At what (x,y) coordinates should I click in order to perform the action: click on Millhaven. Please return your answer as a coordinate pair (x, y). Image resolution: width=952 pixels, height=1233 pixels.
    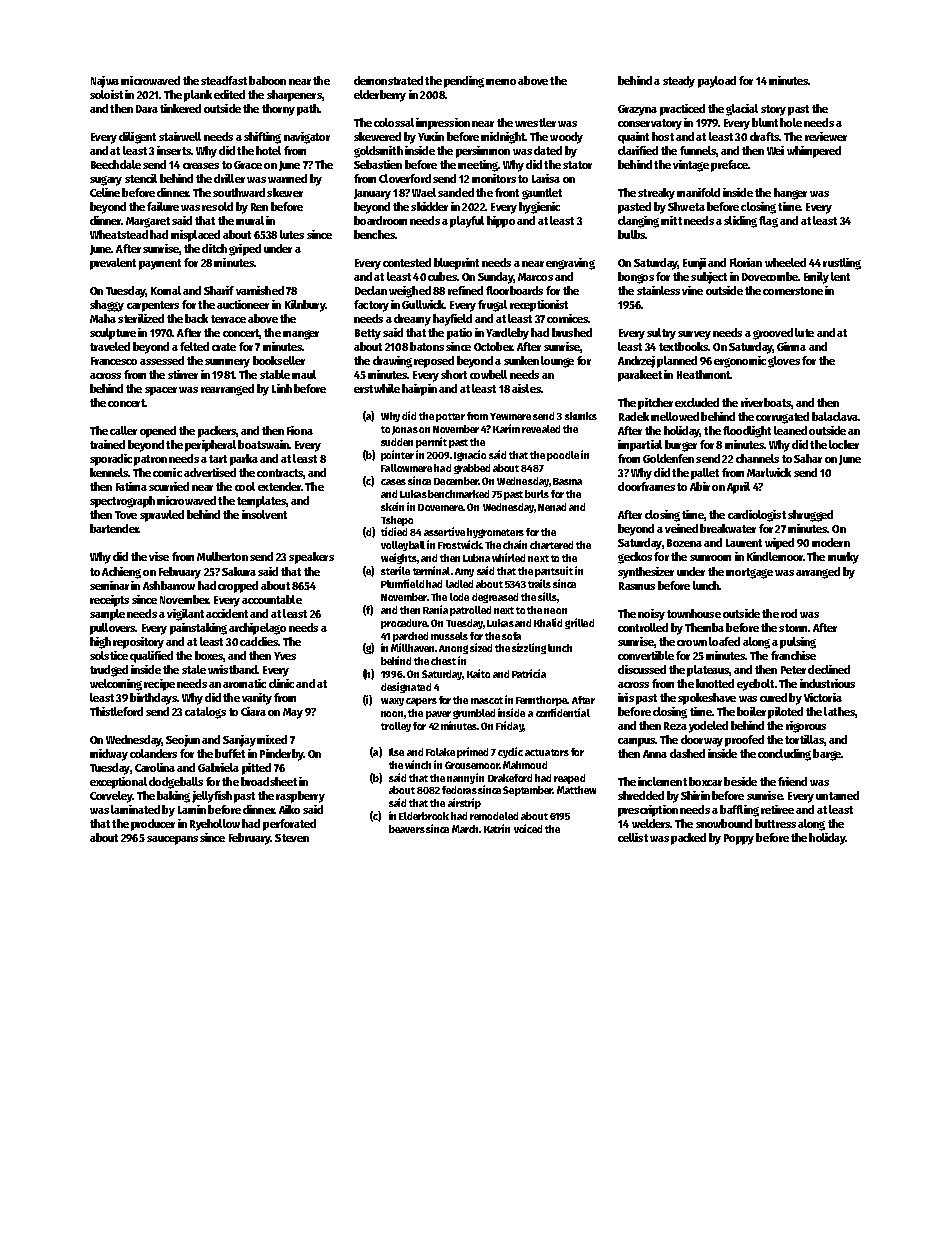
    Looking at the image, I should click on (412, 647).
